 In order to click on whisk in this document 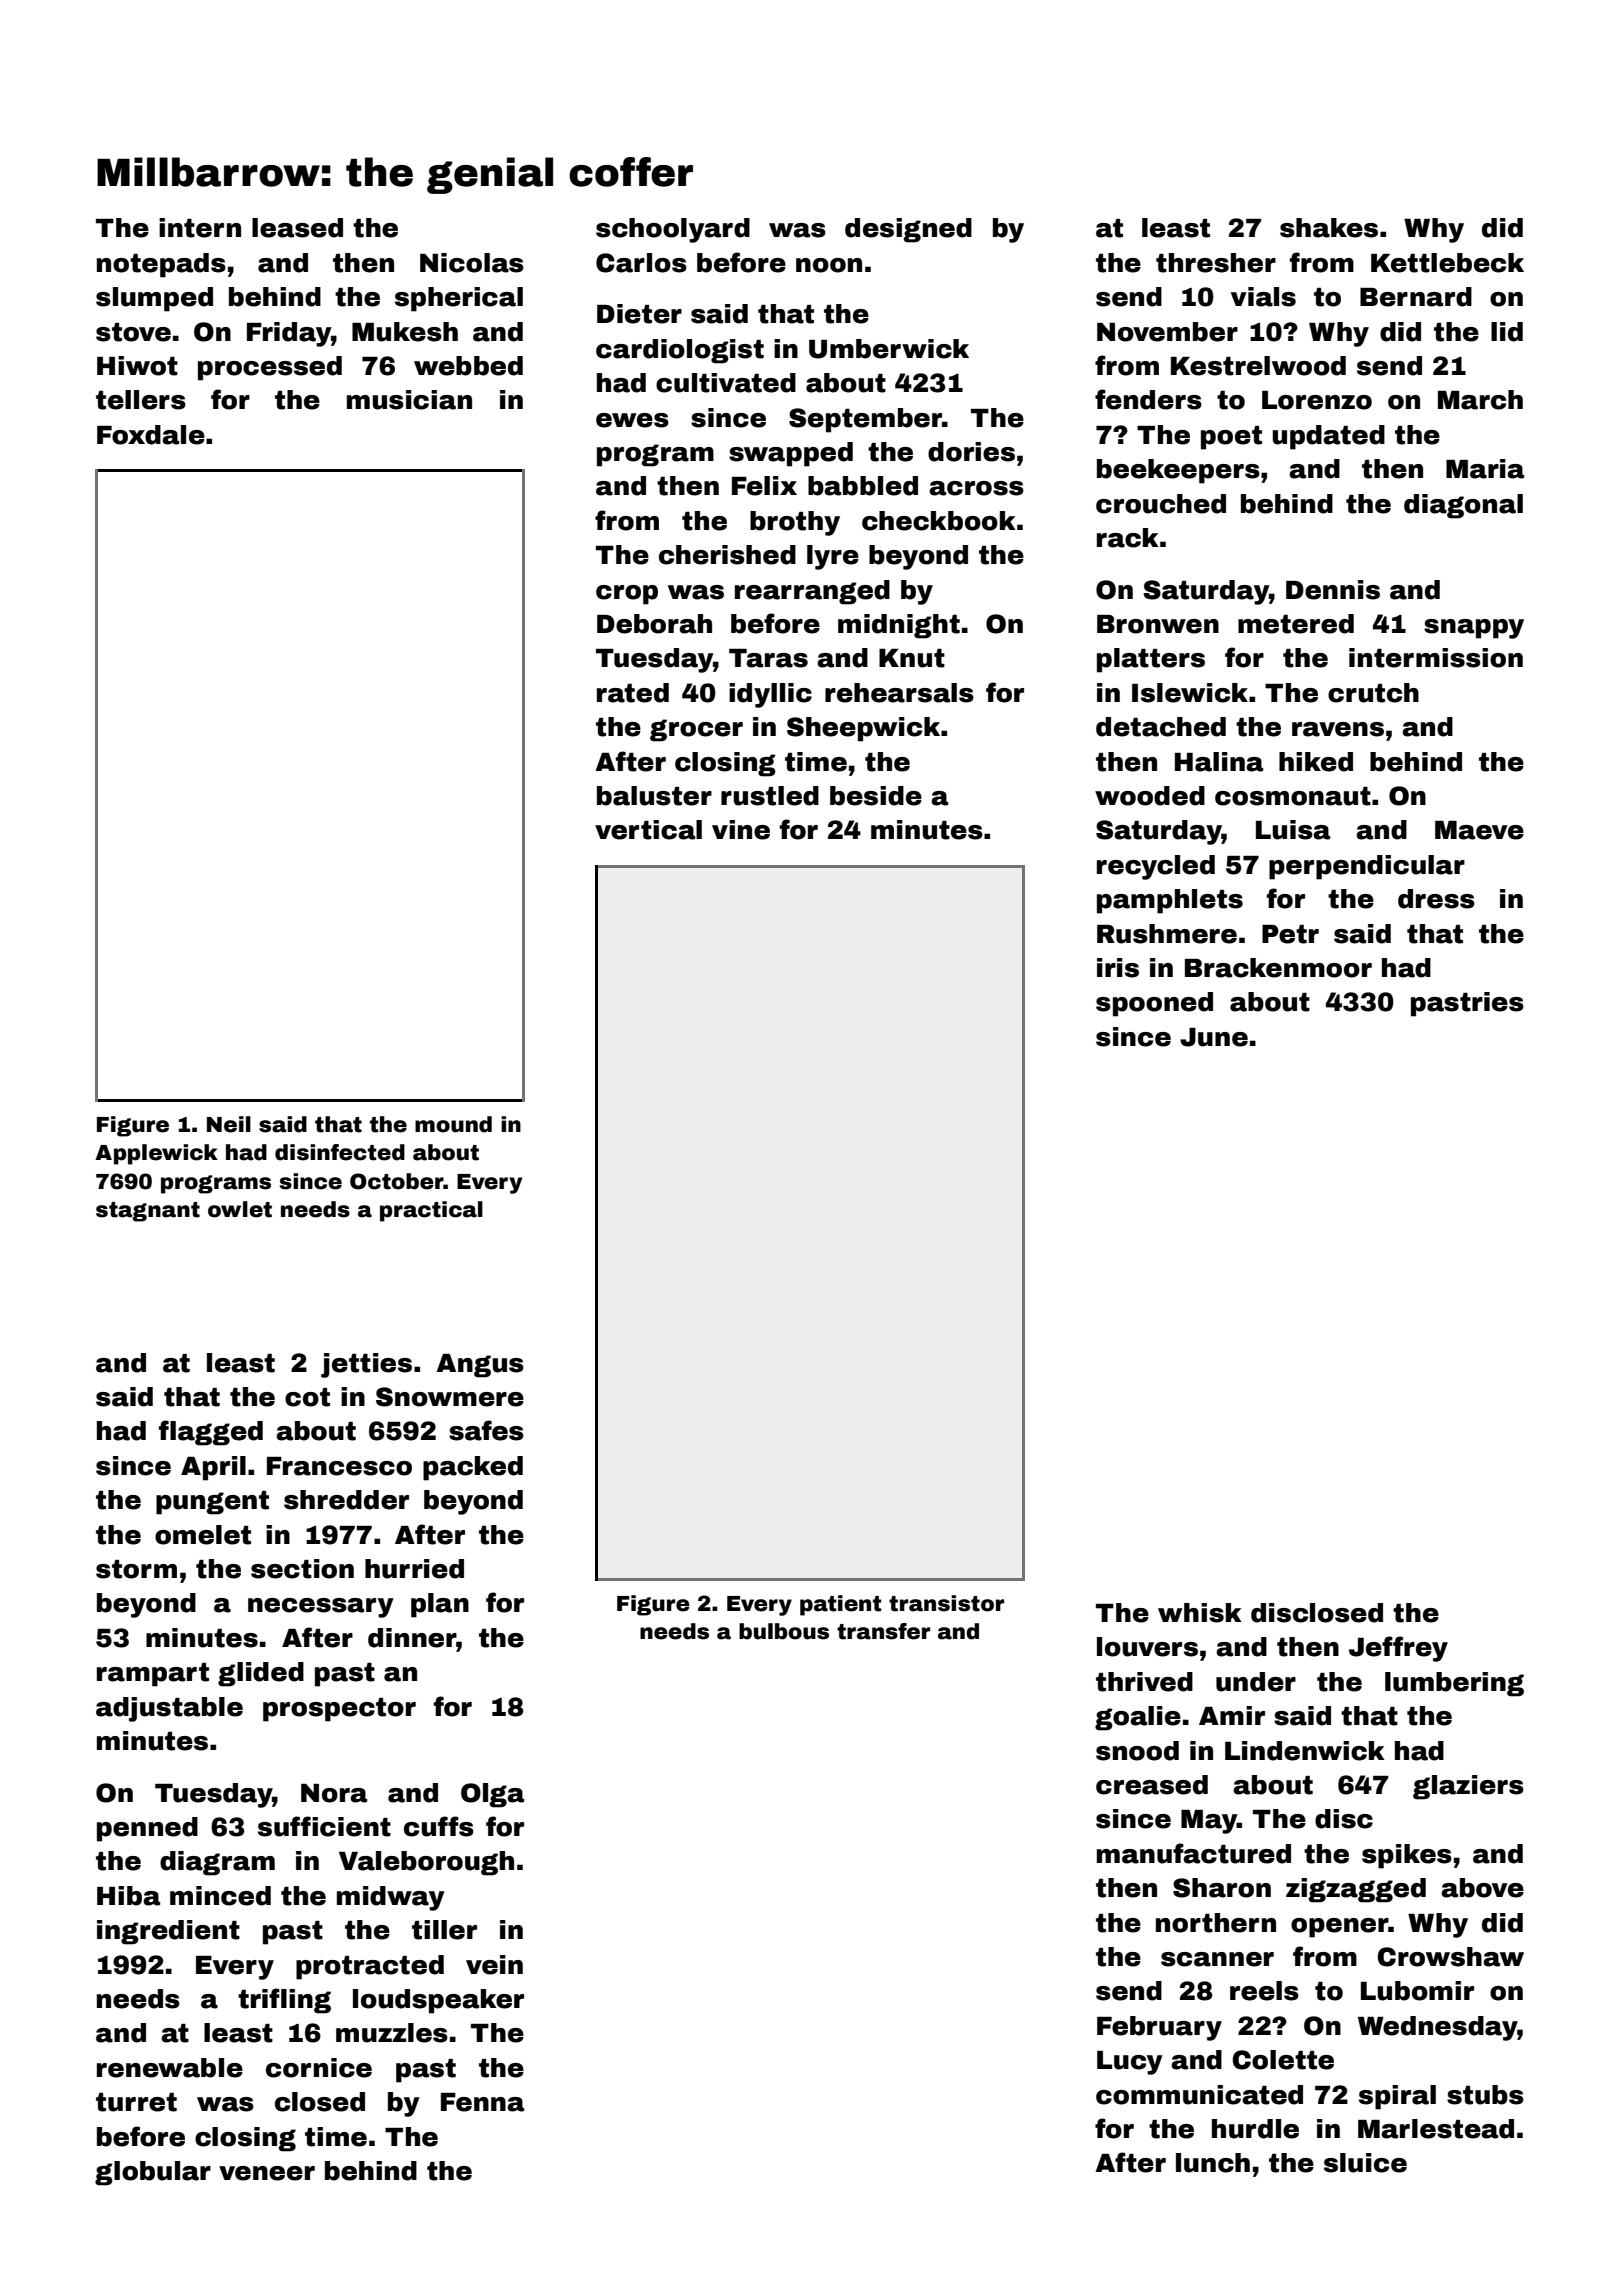, I will do `click(1200, 1613)`.
